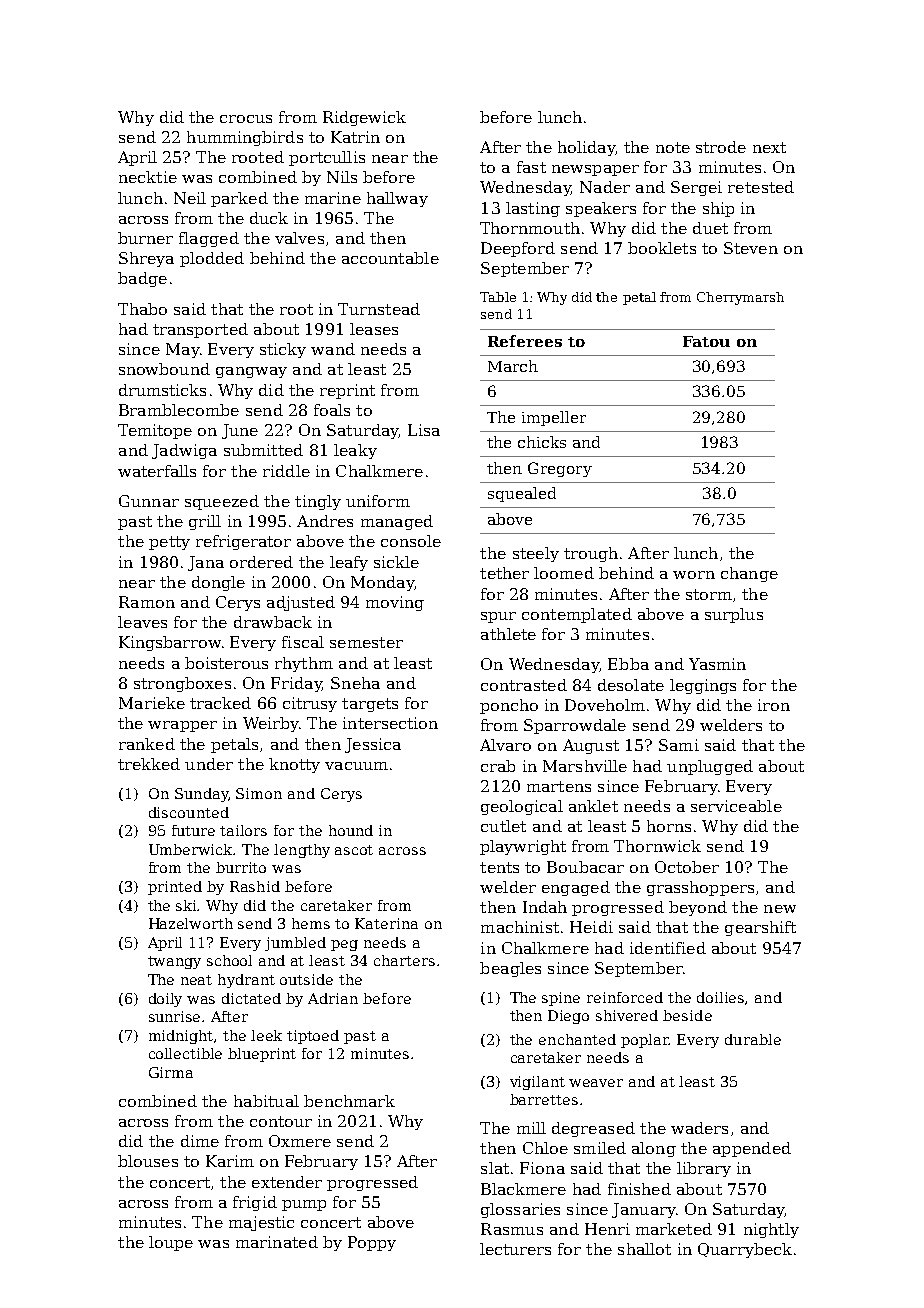  What do you see at coordinates (148, 1161) in the screenshot?
I see `blouses` at bounding box center [148, 1161].
